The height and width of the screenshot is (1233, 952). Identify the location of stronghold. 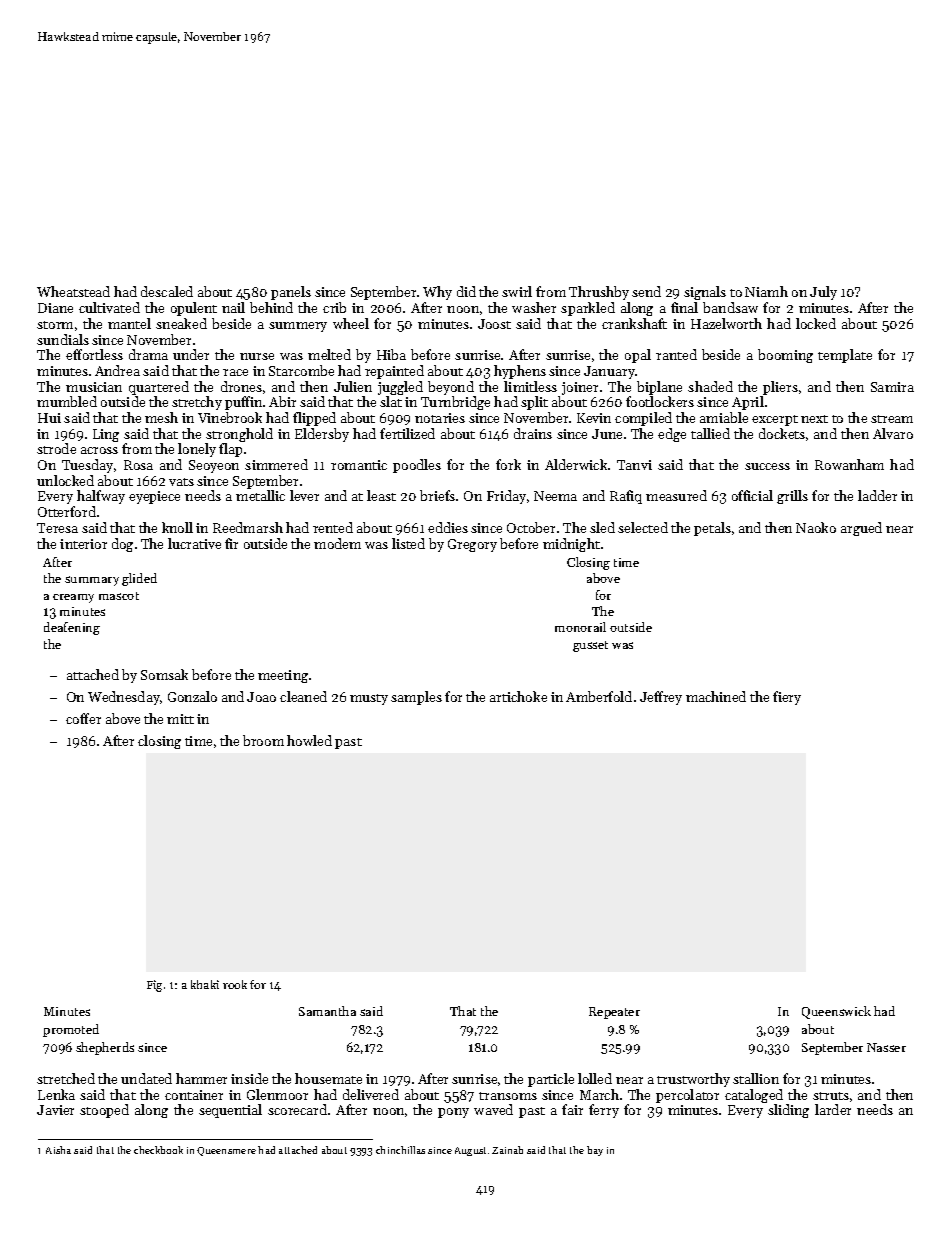
(239, 435).
